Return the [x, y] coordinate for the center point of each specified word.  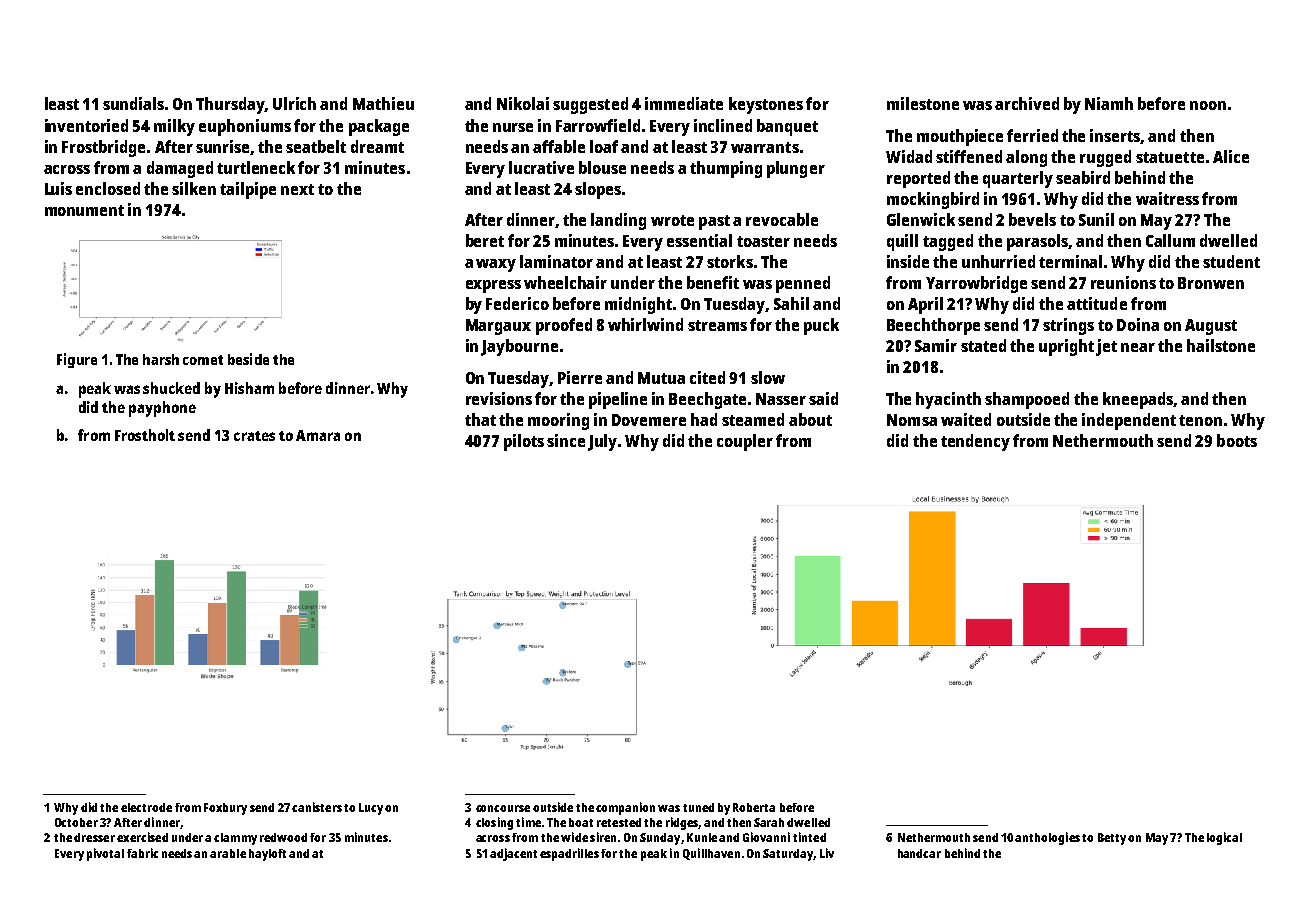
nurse [513, 127]
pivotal [105, 854]
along [1026, 158]
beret [485, 240]
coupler [745, 442]
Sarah [769, 822]
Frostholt [145, 435]
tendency [975, 442]
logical [1224, 838]
